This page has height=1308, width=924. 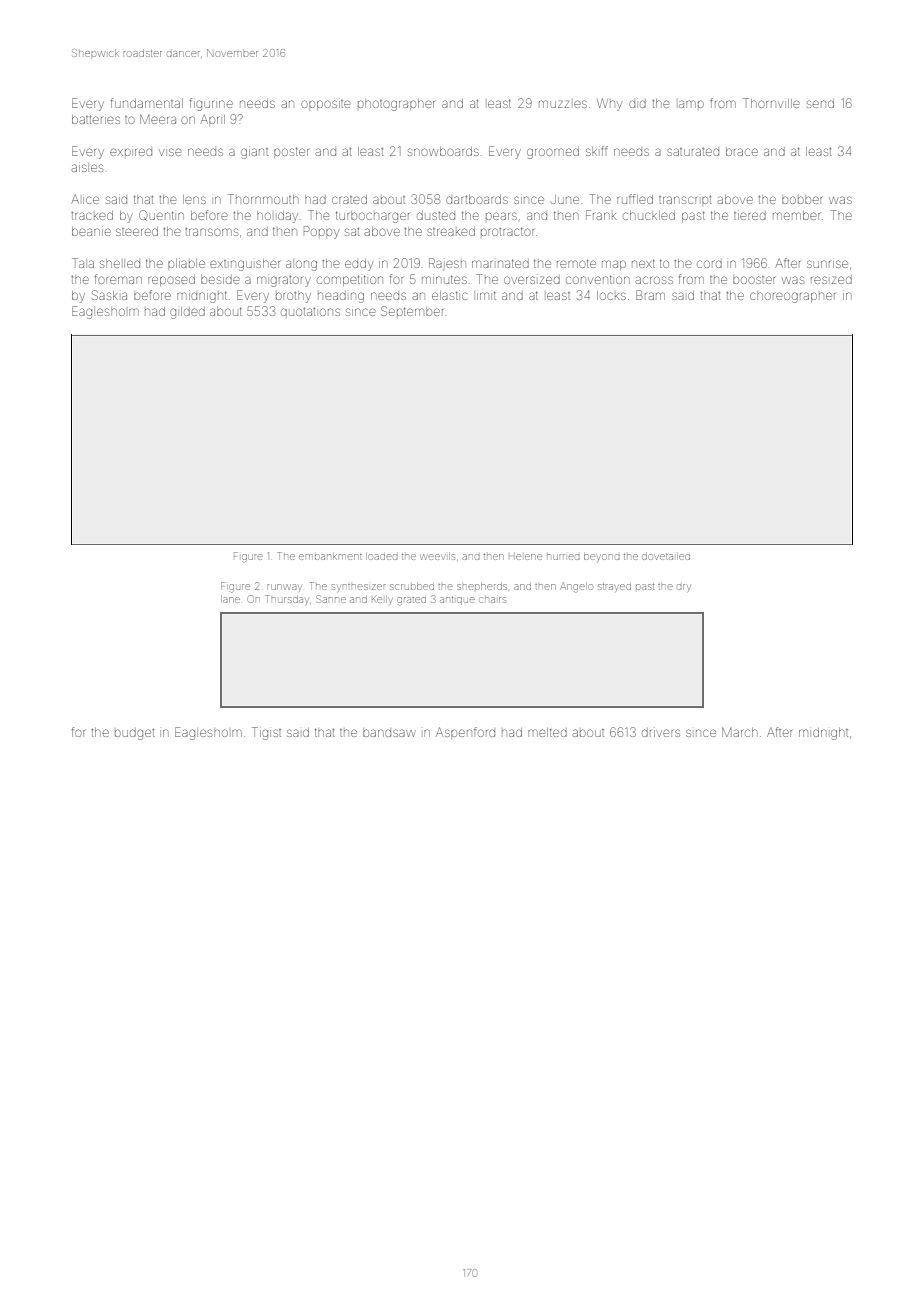 I want to click on member, so click(x=796, y=215).
